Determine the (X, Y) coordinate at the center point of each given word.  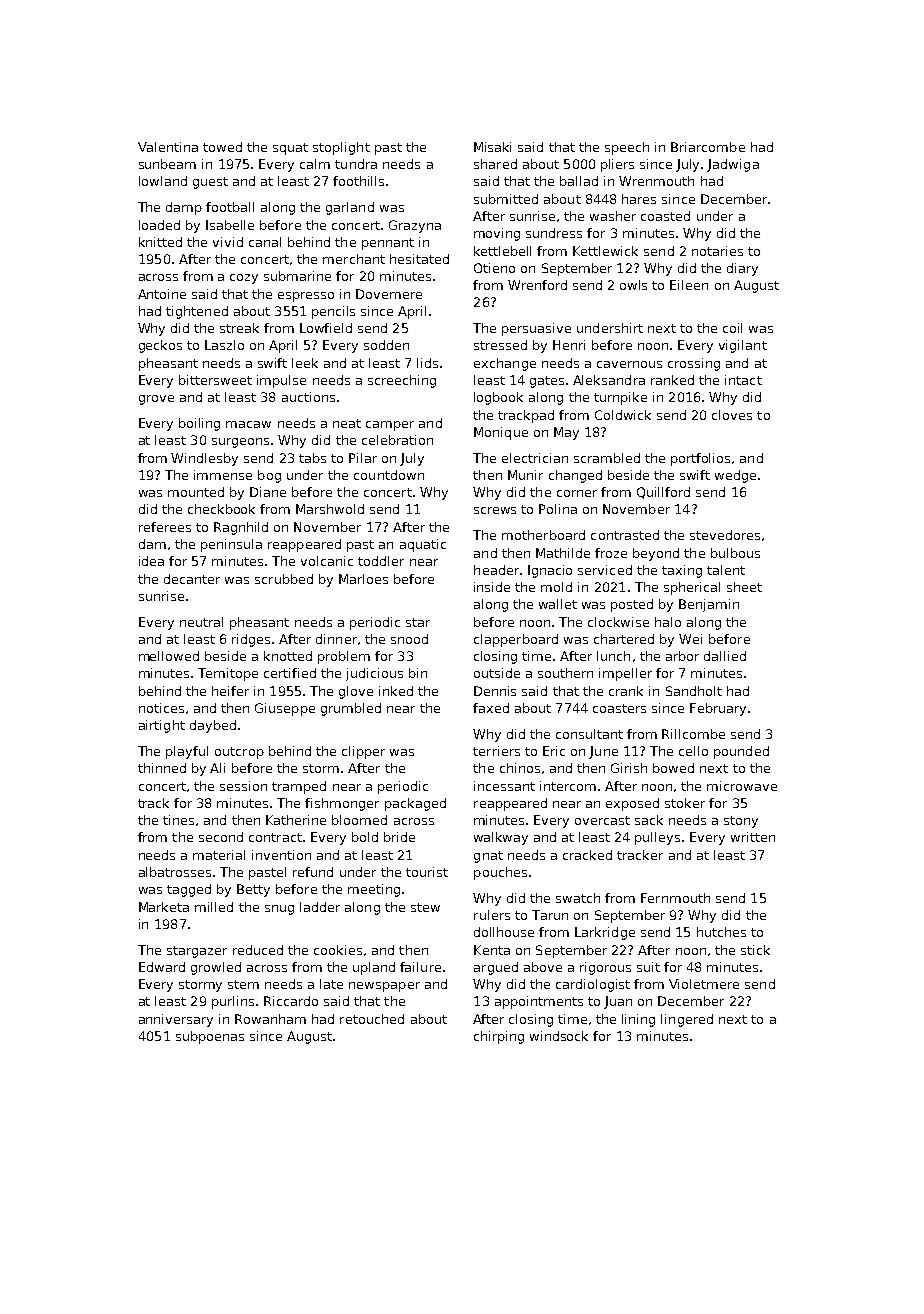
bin (418, 673)
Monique (501, 433)
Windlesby (204, 459)
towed (222, 147)
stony (741, 822)
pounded (741, 752)
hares (639, 199)
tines (178, 820)
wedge (735, 476)
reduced (258, 950)
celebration (397, 440)
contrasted (625, 535)
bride (399, 837)
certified (290, 673)
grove (156, 400)
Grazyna (415, 226)
